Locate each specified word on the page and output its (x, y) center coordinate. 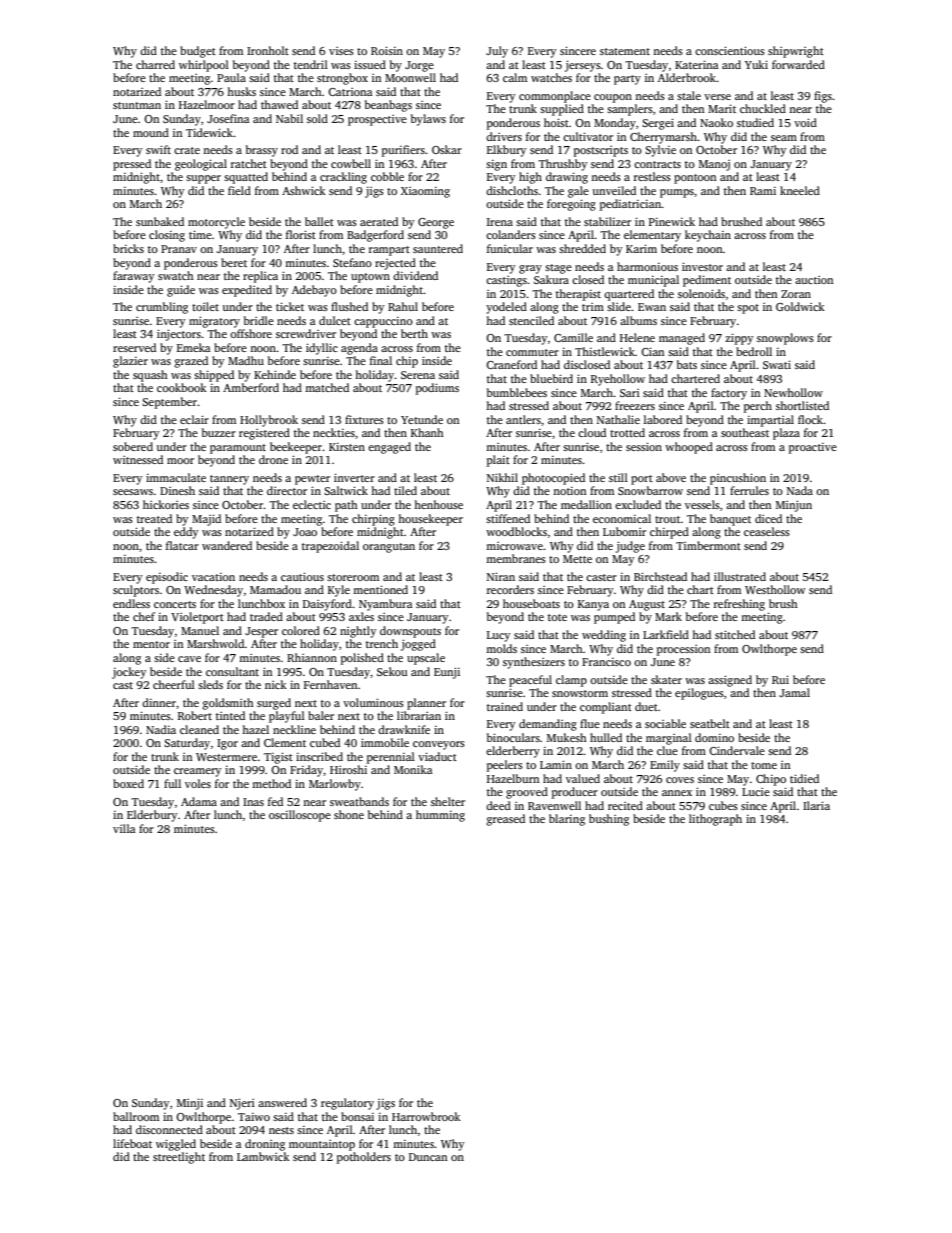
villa (124, 828)
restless (652, 176)
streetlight (179, 1158)
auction (814, 280)
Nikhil (502, 477)
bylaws (428, 120)
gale (578, 192)
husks (241, 91)
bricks (128, 248)
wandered (227, 545)
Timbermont (708, 545)
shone (349, 814)
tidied (804, 778)
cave (189, 659)
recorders (510, 589)
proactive (813, 448)
